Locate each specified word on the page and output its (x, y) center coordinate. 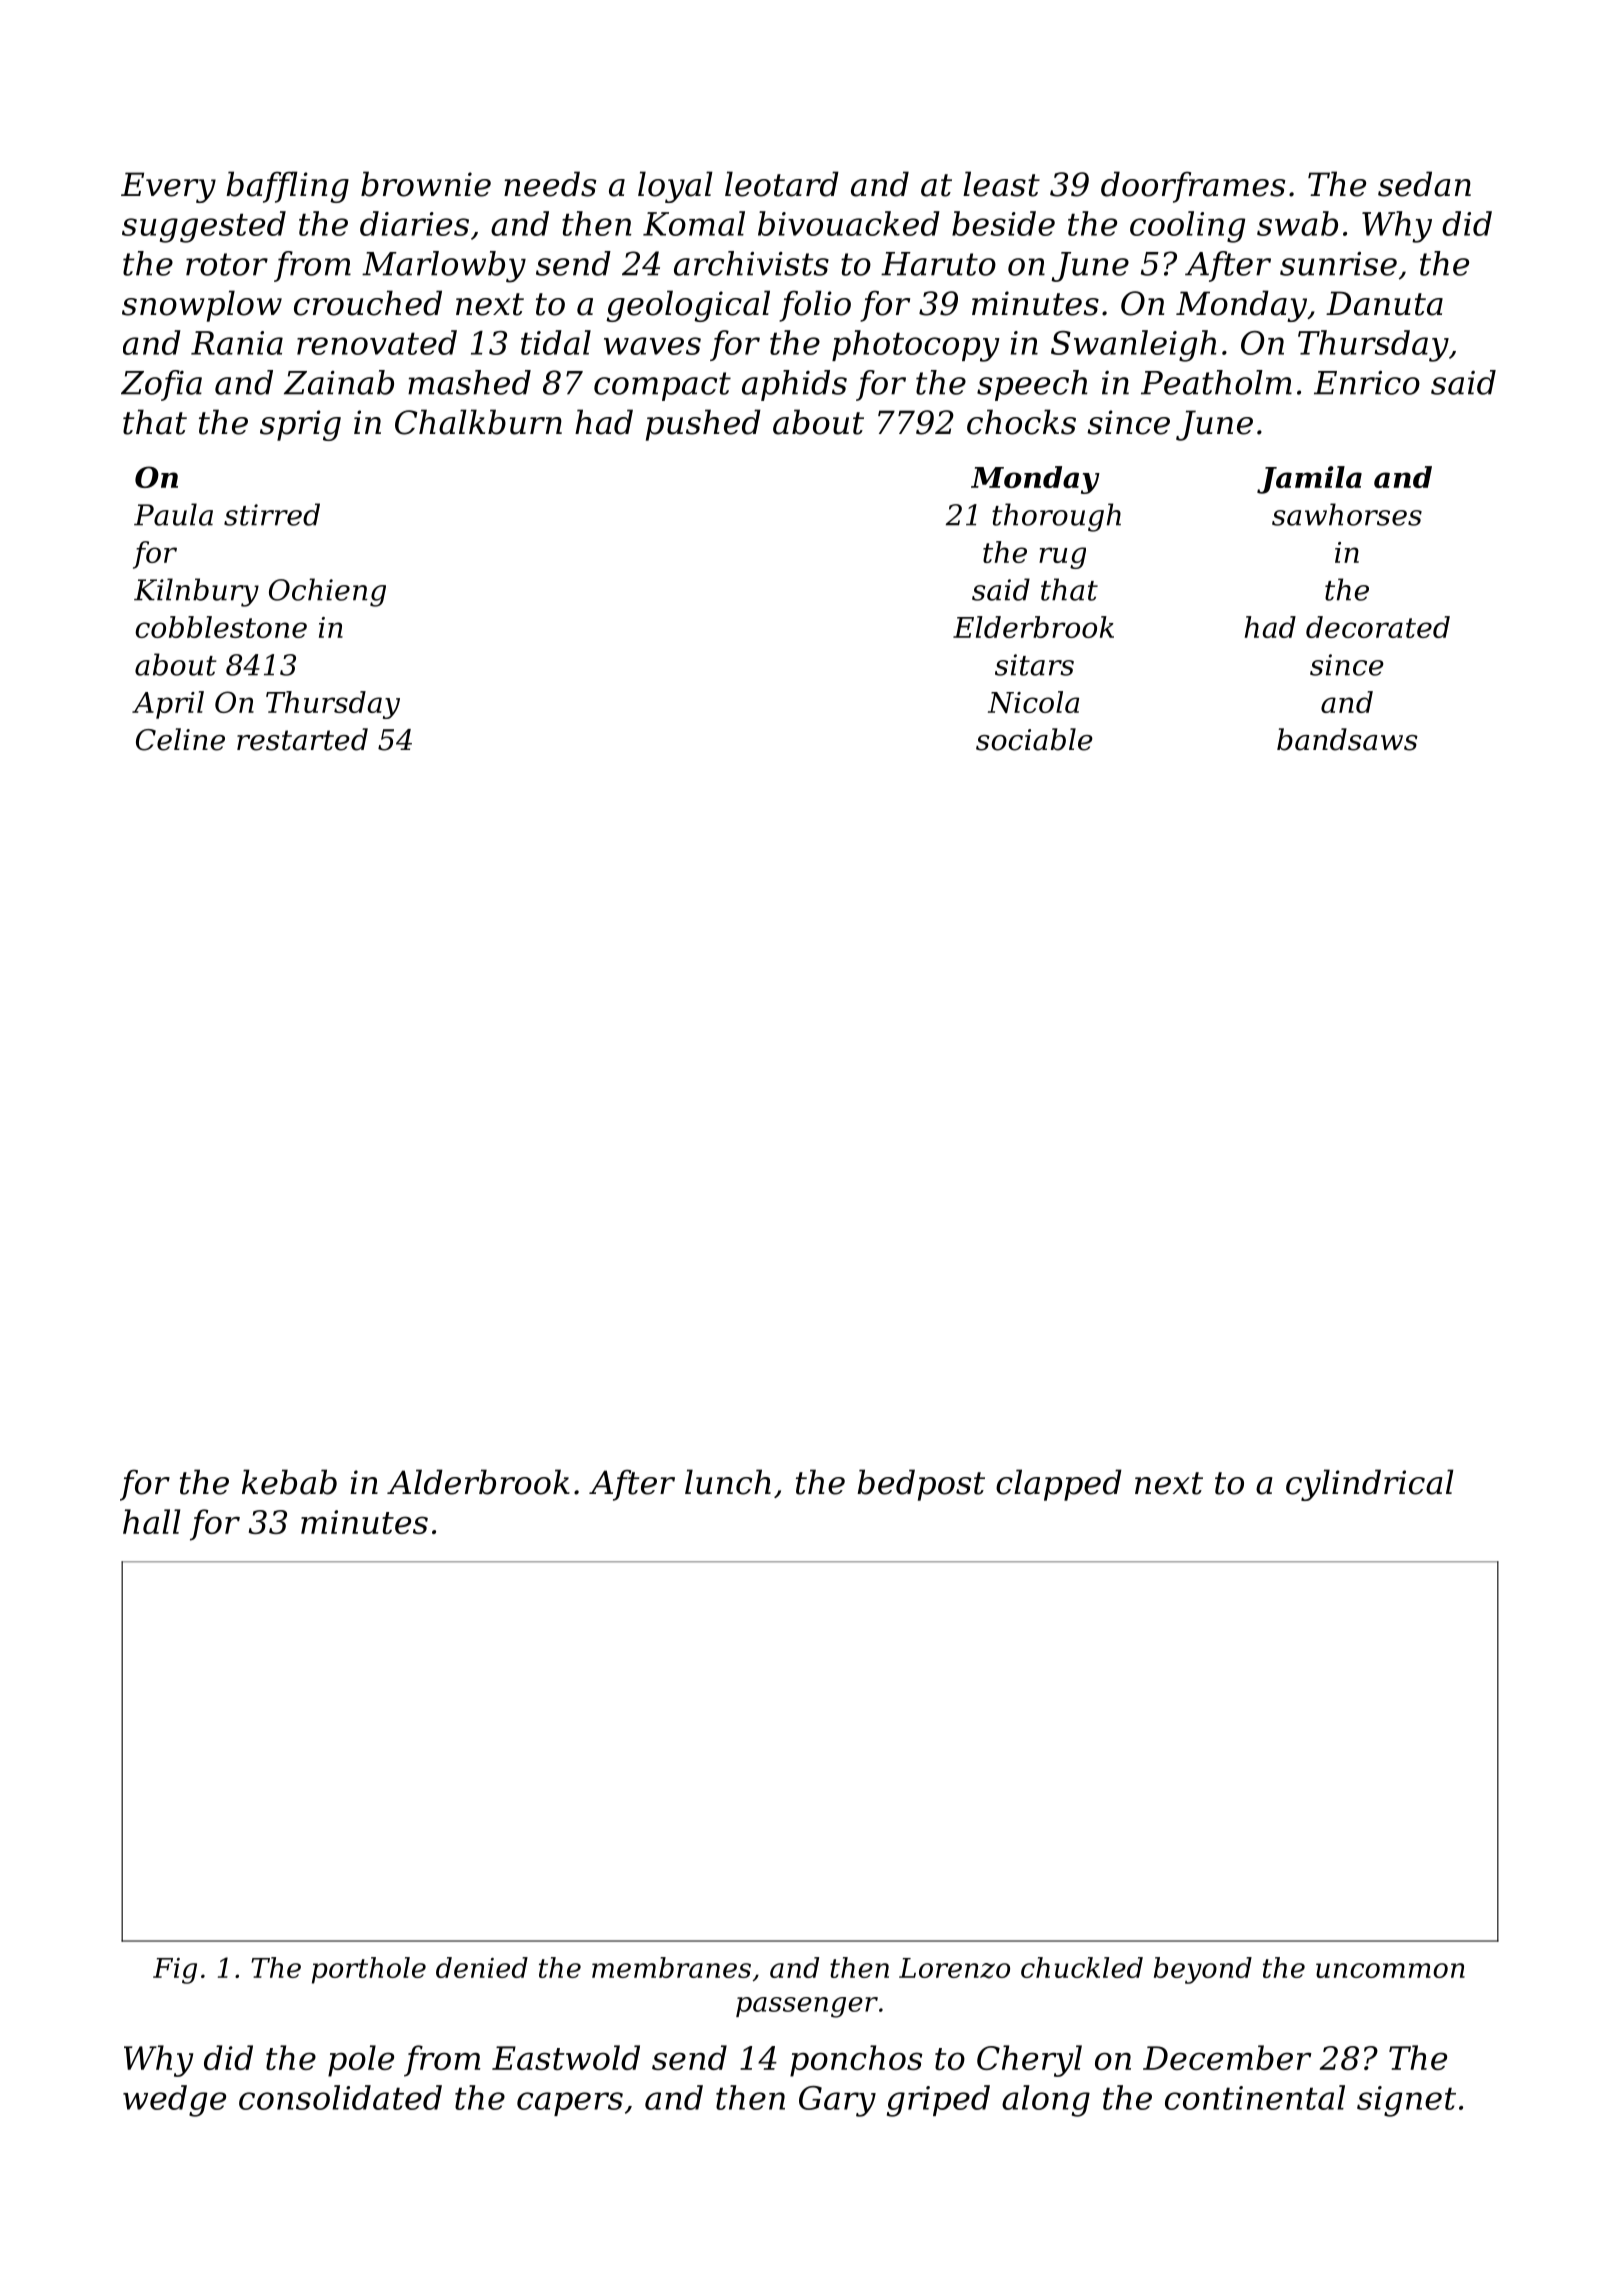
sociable (1034, 739)
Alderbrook (478, 1482)
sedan (1424, 184)
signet (1406, 2101)
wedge (174, 2101)
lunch (728, 1482)
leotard (782, 184)
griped (938, 2101)
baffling (287, 187)
